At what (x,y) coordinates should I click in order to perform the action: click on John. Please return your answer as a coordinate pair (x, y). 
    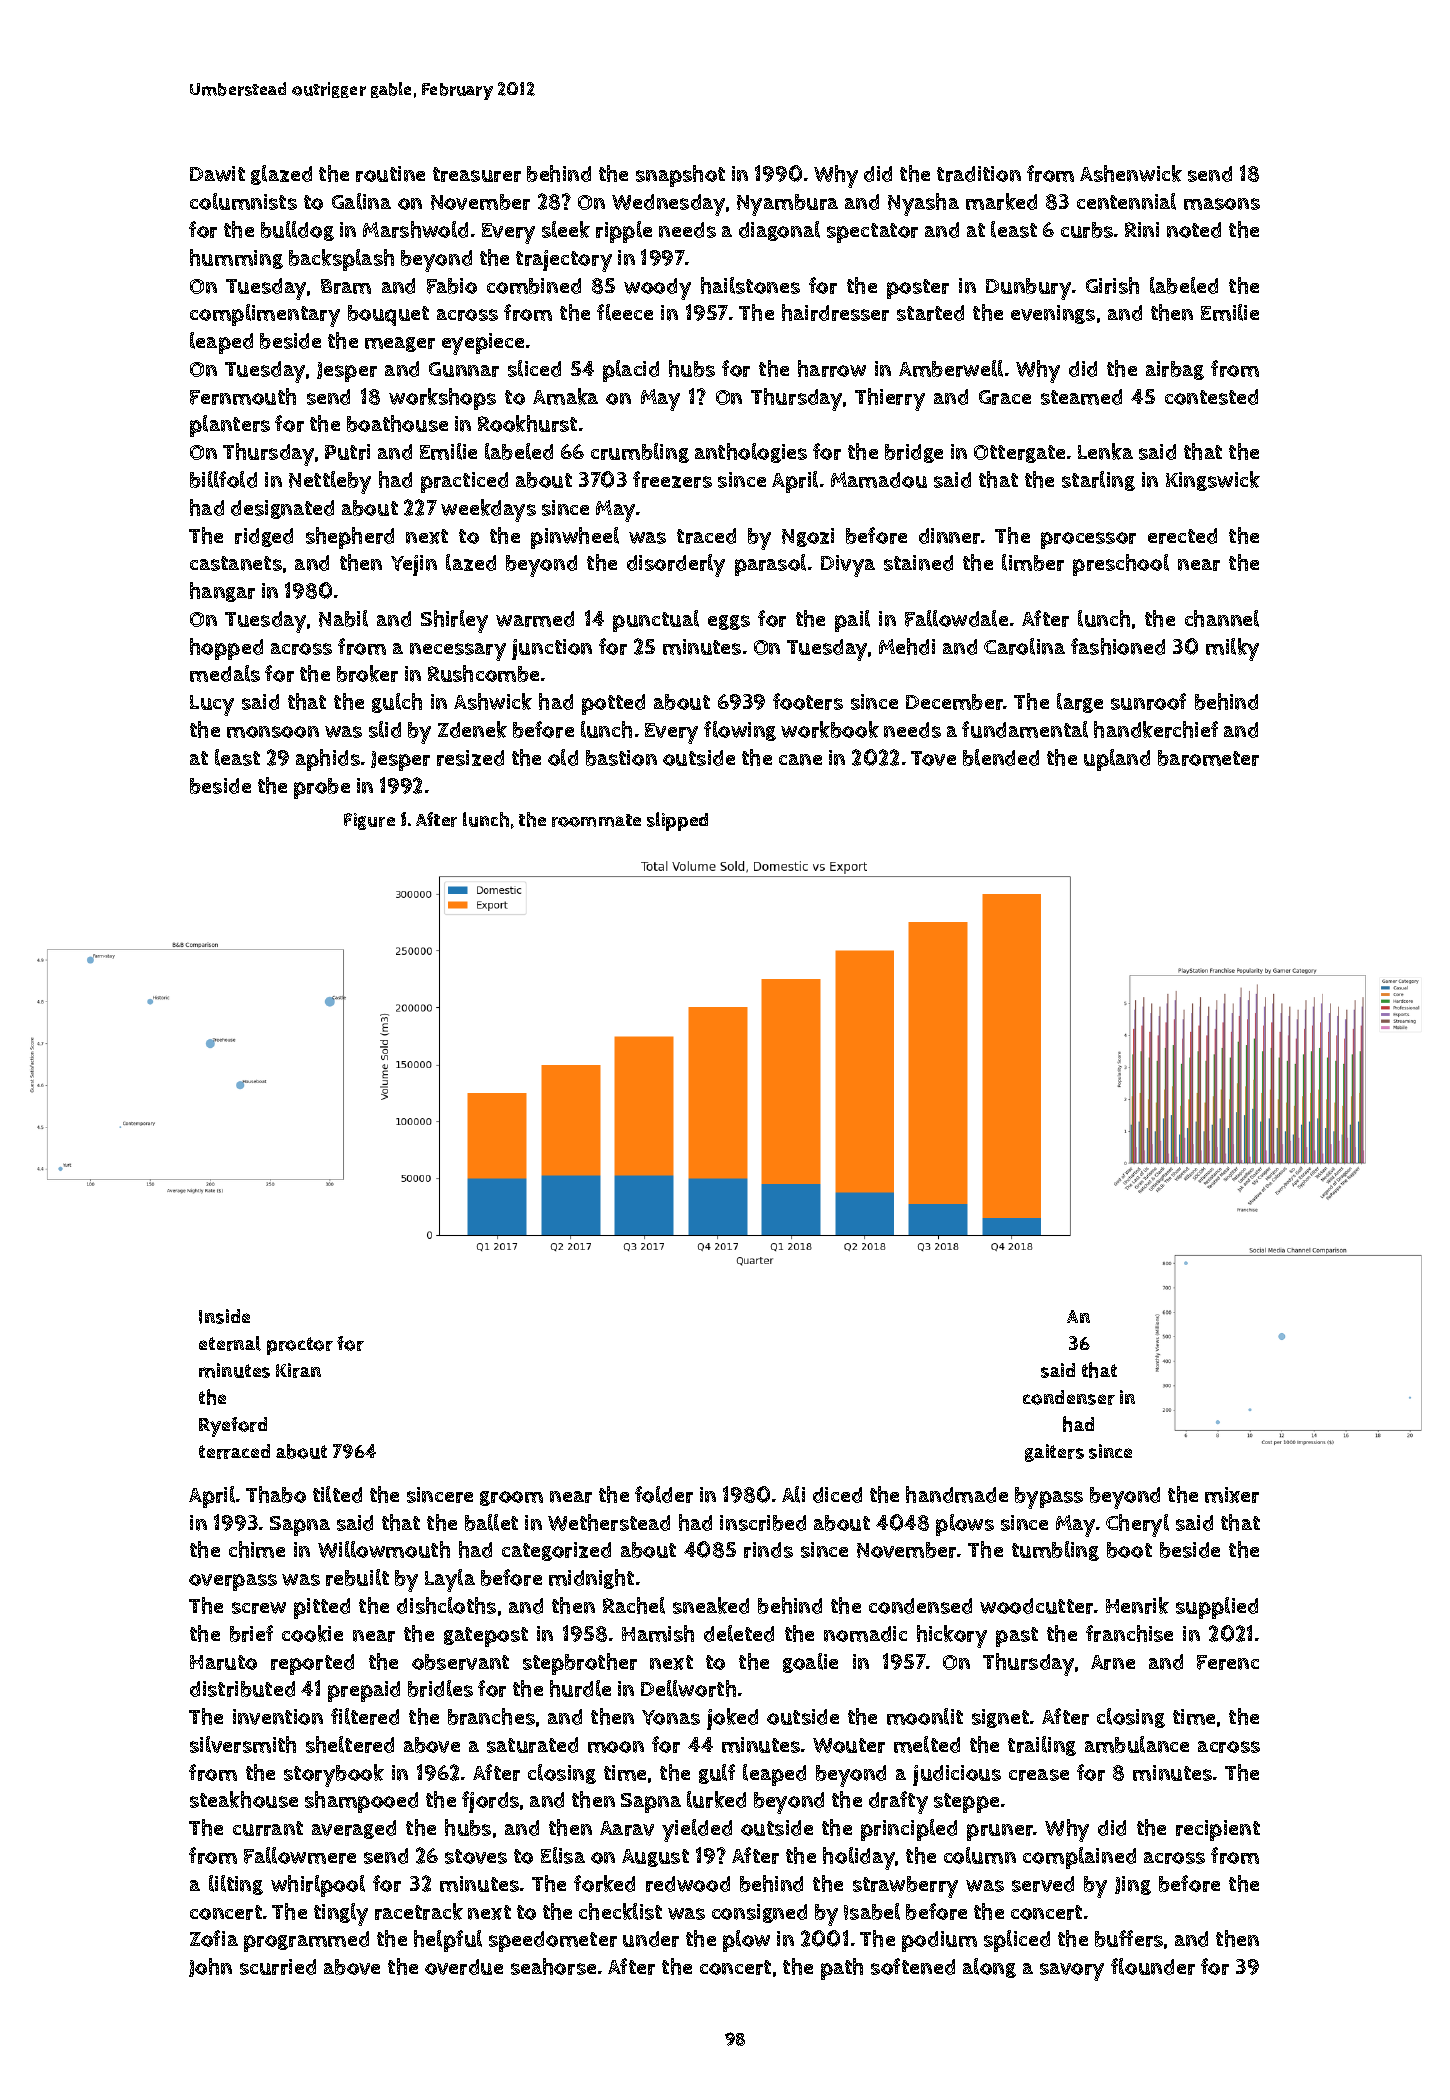
    Looking at the image, I should click on (210, 1967).
